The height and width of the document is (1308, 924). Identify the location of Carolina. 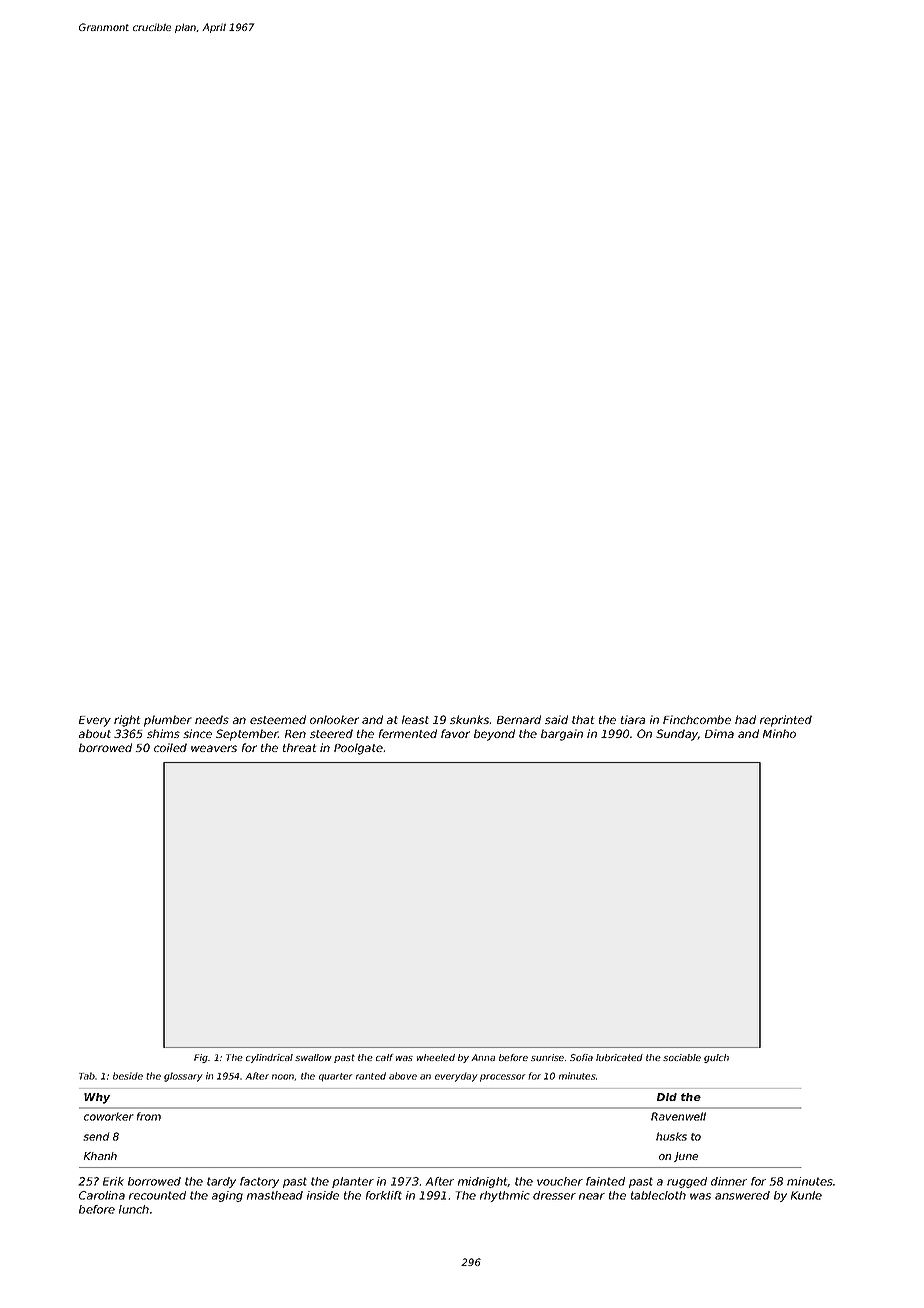
(102, 1195).
